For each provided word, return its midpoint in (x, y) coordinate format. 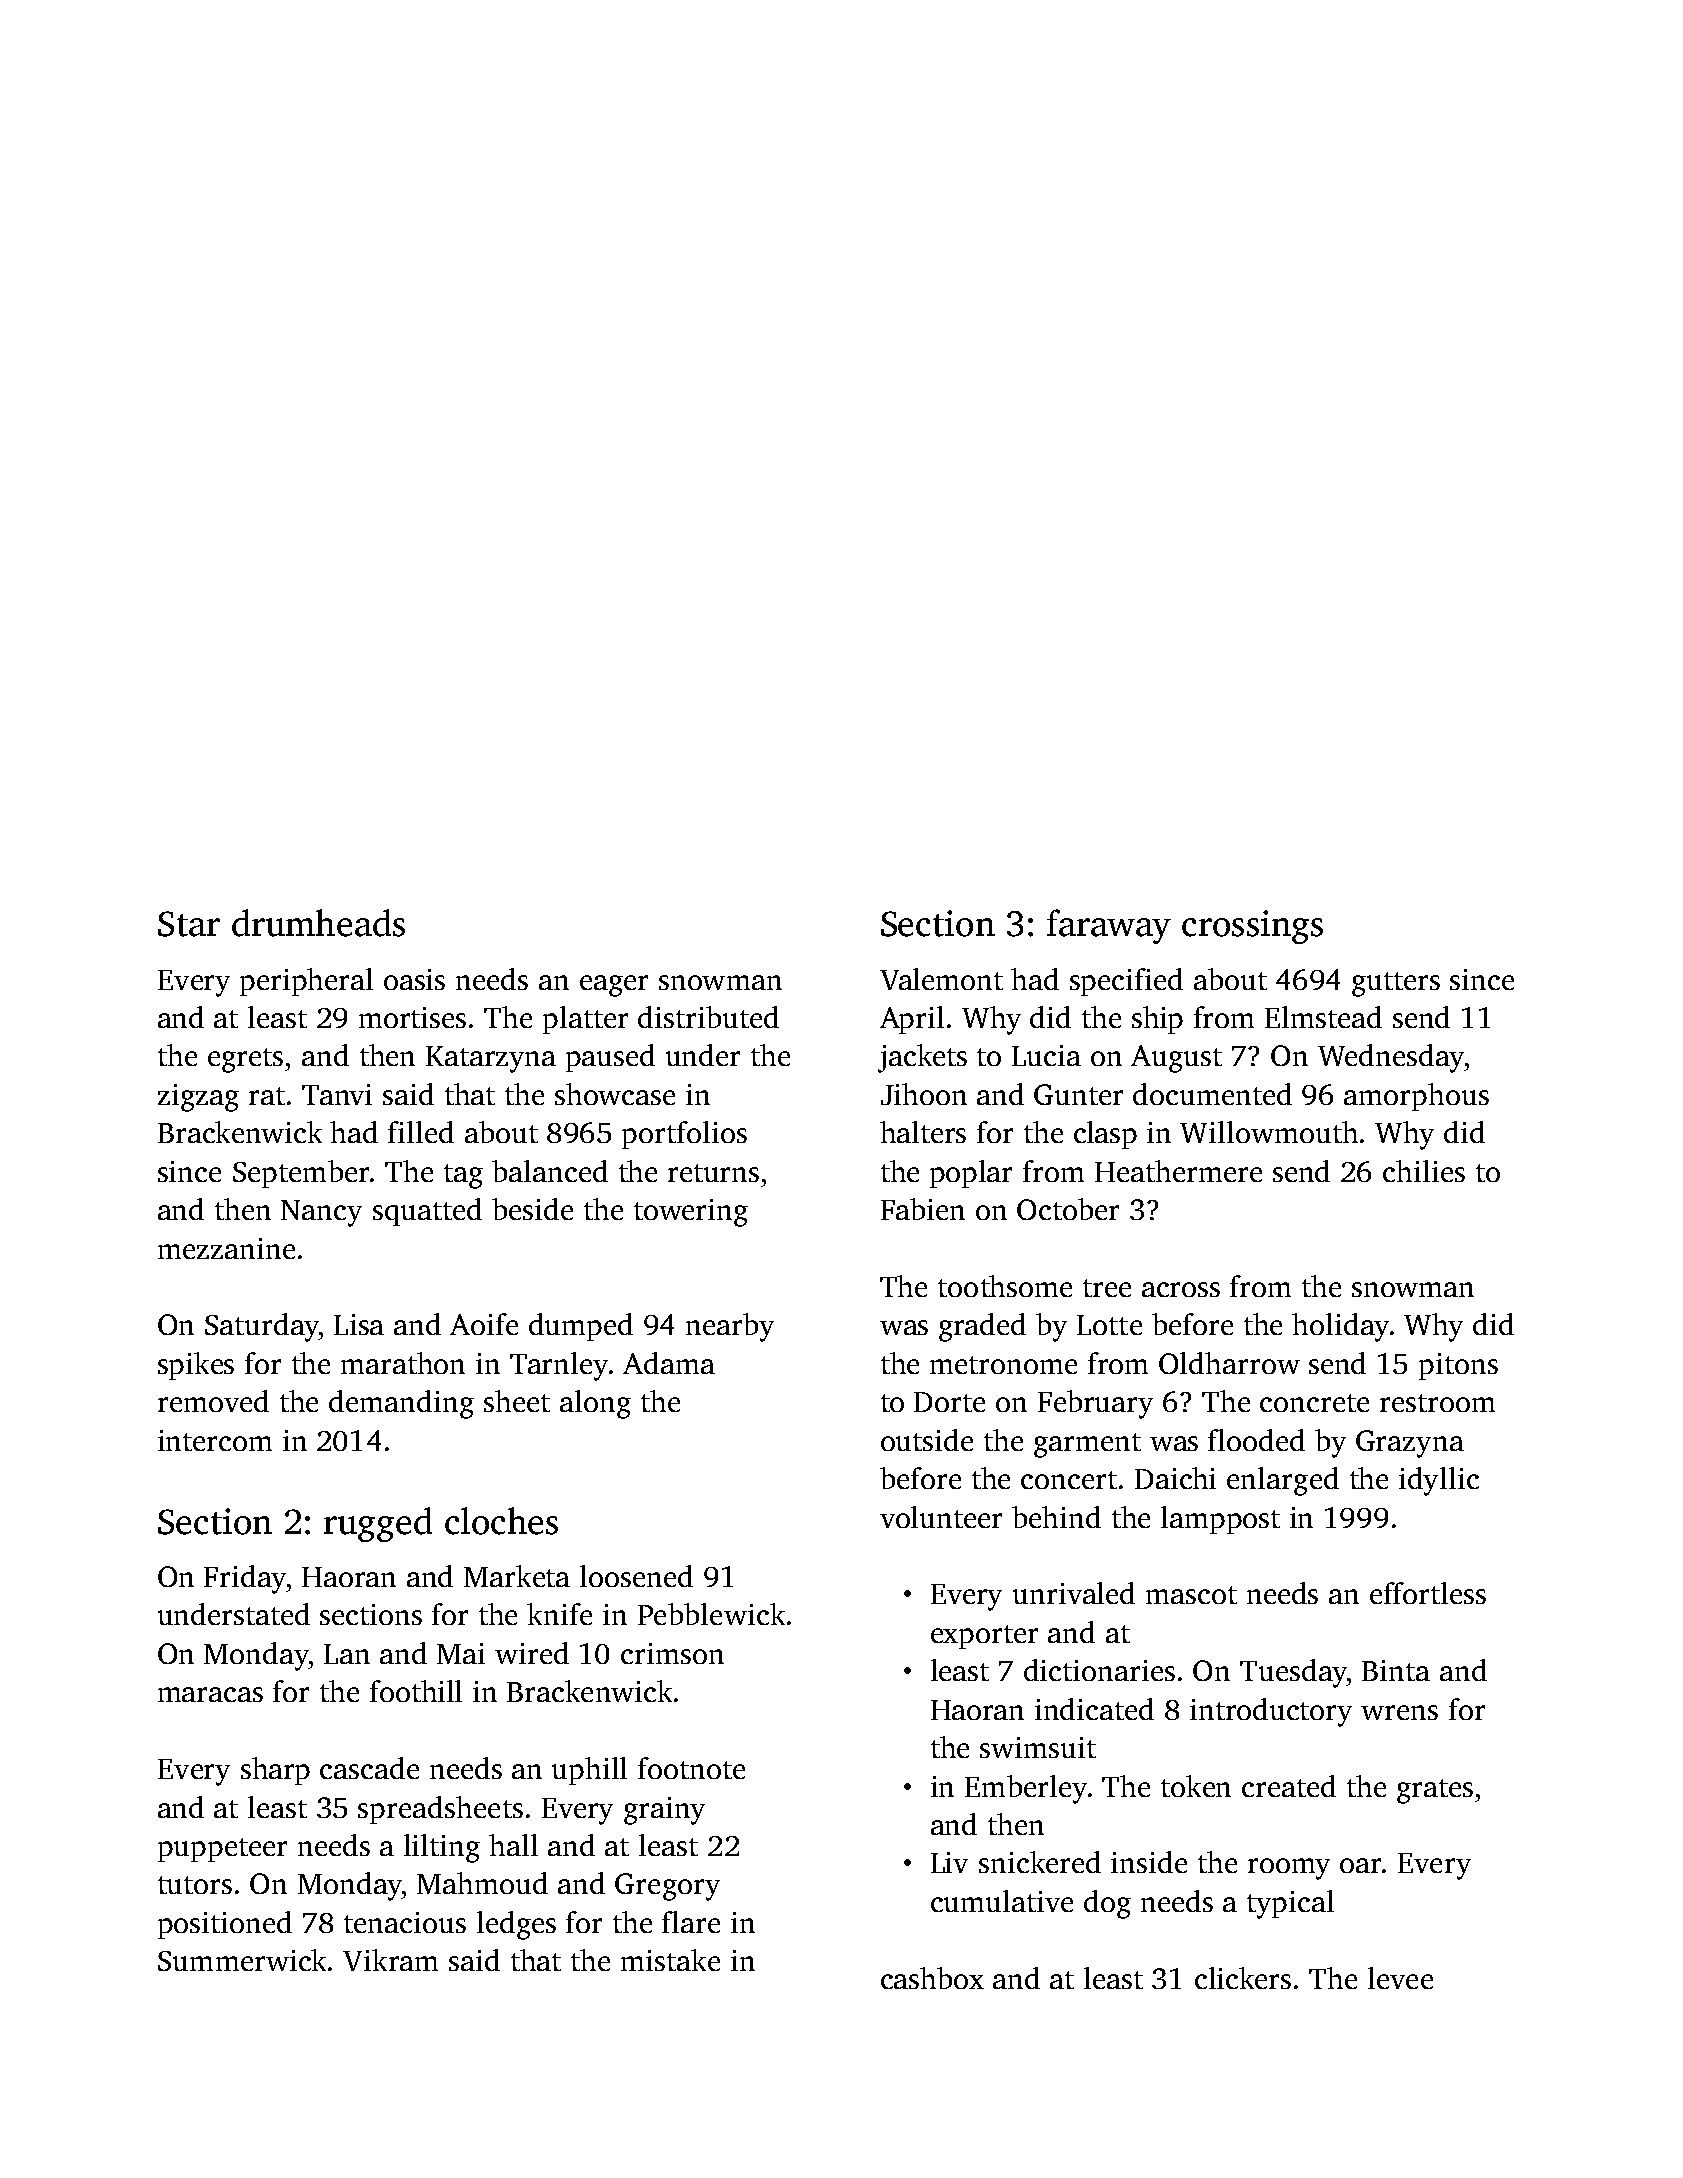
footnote (691, 1768)
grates (1435, 1791)
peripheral (306, 982)
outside (927, 1440)
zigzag (198, 1098)
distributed (708, 1017)
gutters (1396, 984)
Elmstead (1323, 1017)
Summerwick (242, 1960)
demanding (401, 1404)
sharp (275, 1771)
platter (585, 1020)
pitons (1458, 1366)
